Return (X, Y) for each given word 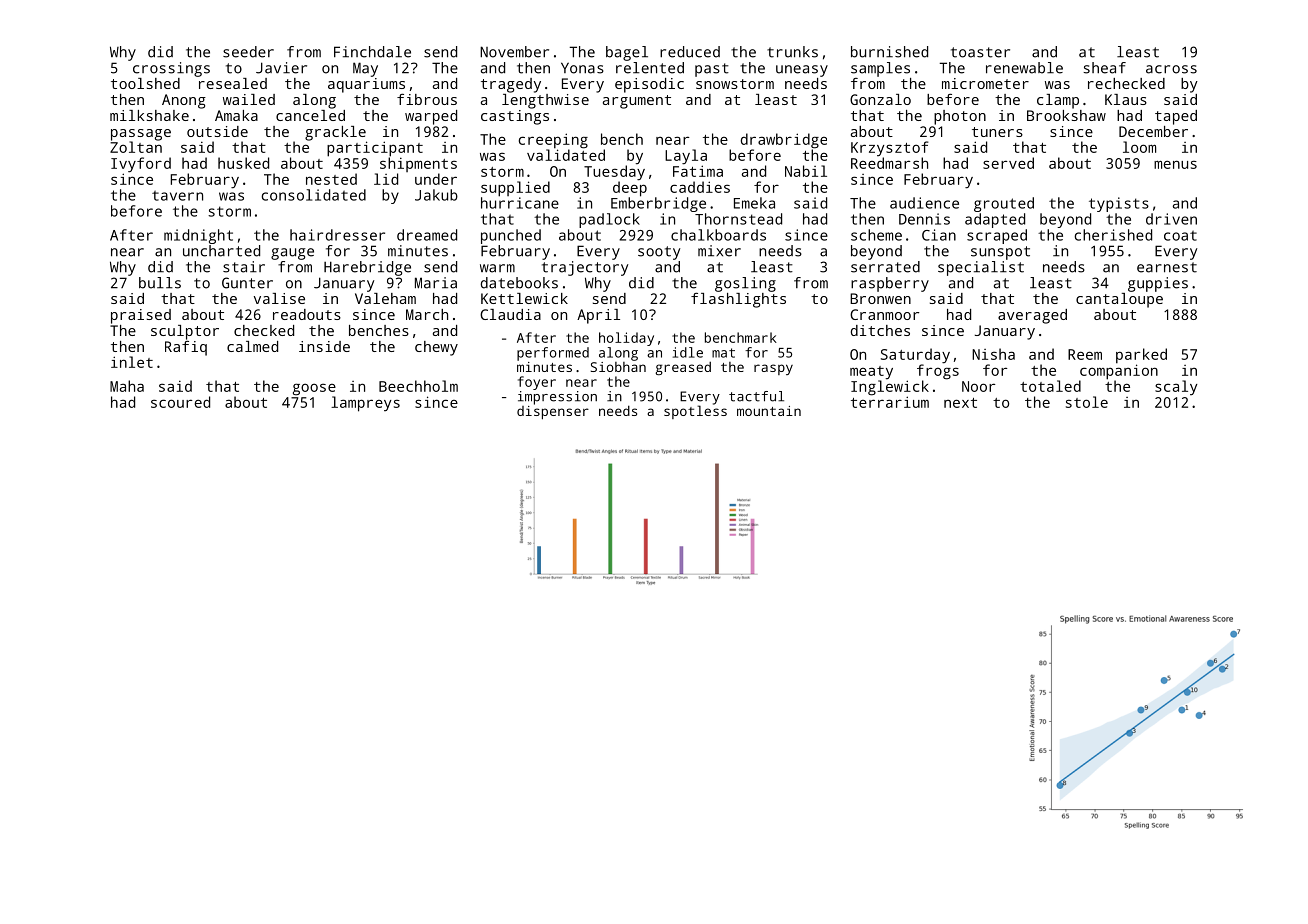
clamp (1058, 101)
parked (1141, 356)
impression (557, 398)
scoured (180, 402)
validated (566, 155)
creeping (553, 141)
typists (1119, 204)
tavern (177, 196)
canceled (310, 115)
